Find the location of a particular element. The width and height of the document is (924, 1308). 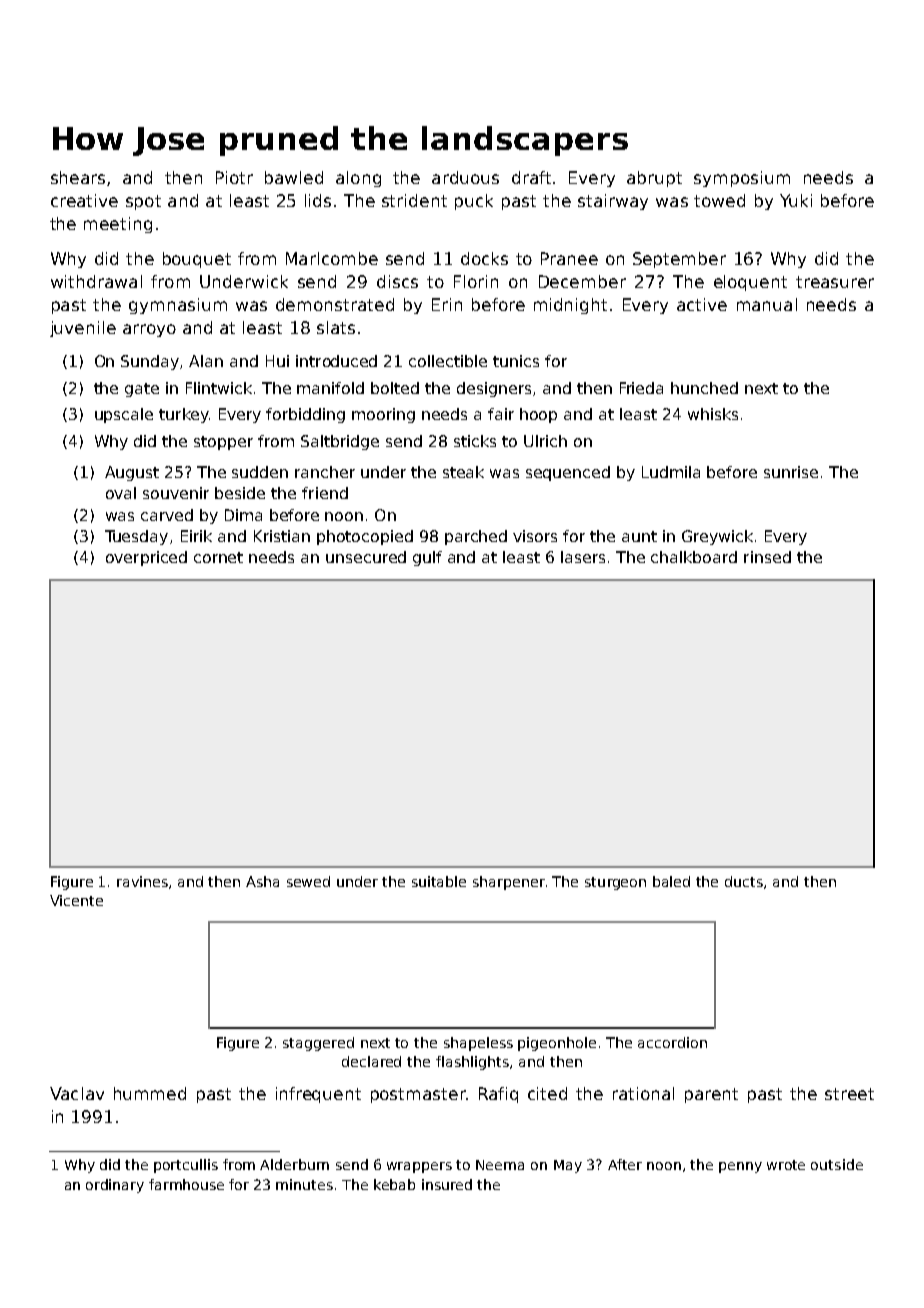

chalkboard is located at coordinates (694, 557).
